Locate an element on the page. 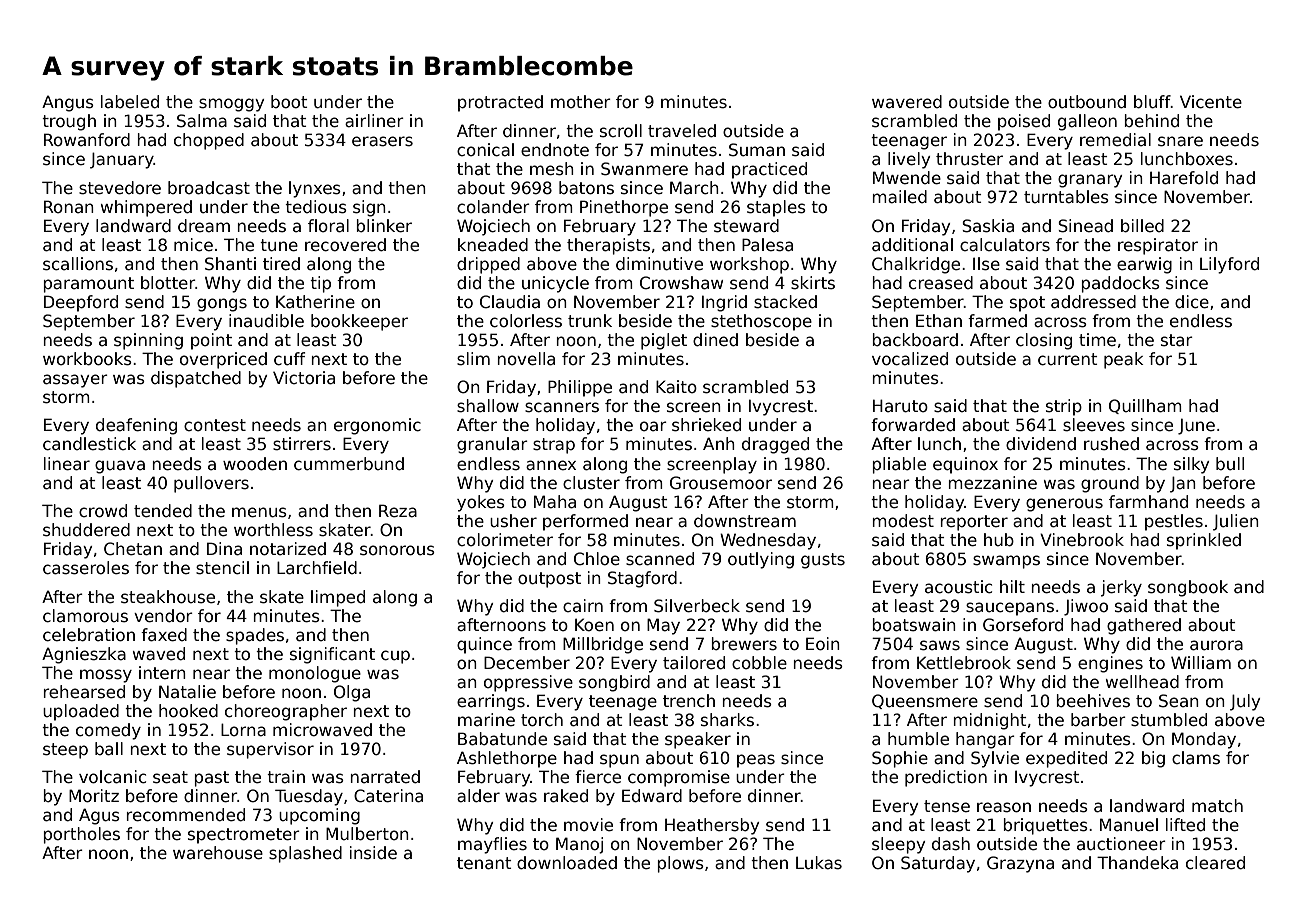 Image resolution: width=1308 pixels, height=924 pixels. spectrometer is located at coordinates (244, 836).
